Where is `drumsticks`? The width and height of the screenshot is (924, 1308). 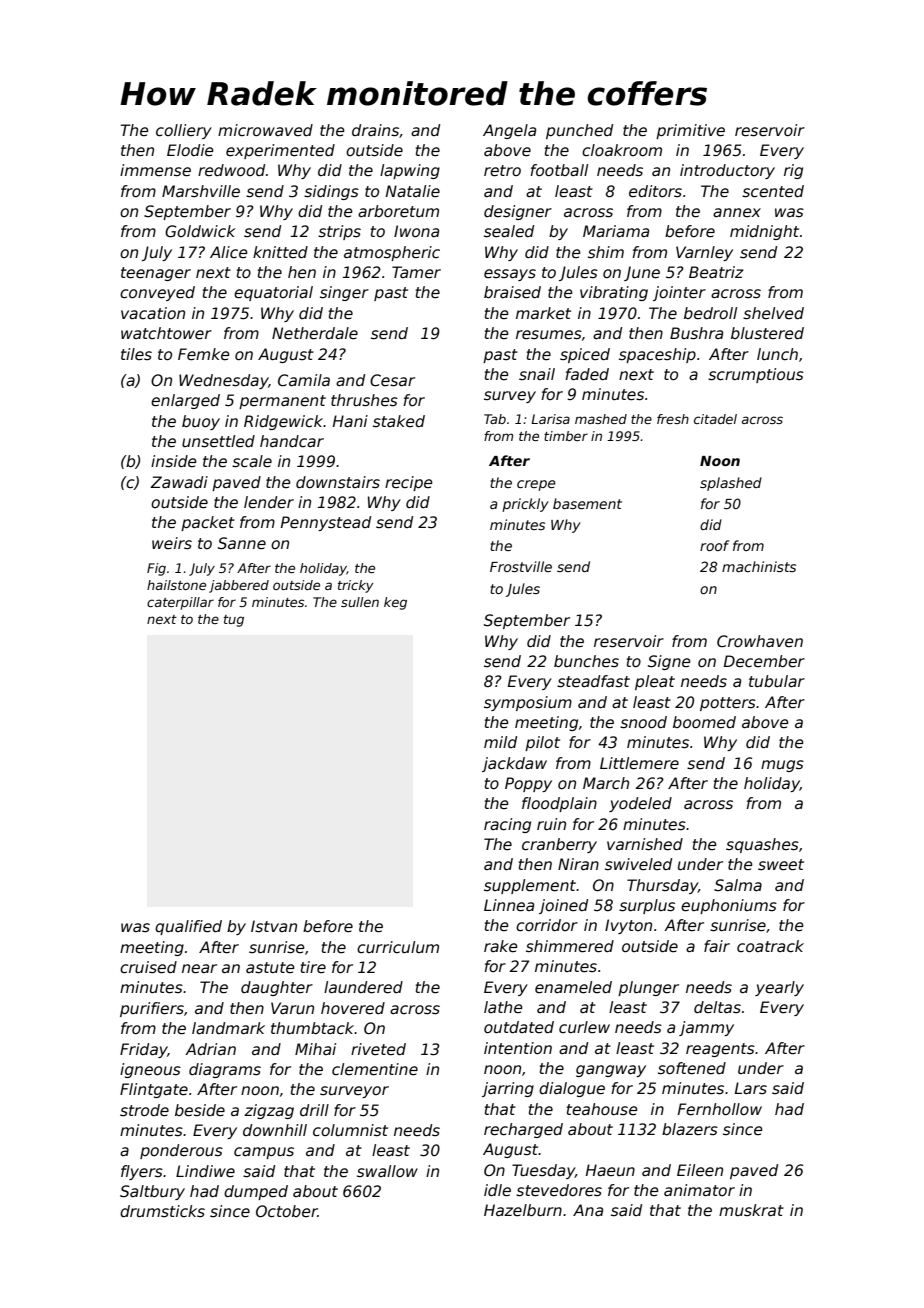
drumsticks is located at coordinates (162, 1211).
